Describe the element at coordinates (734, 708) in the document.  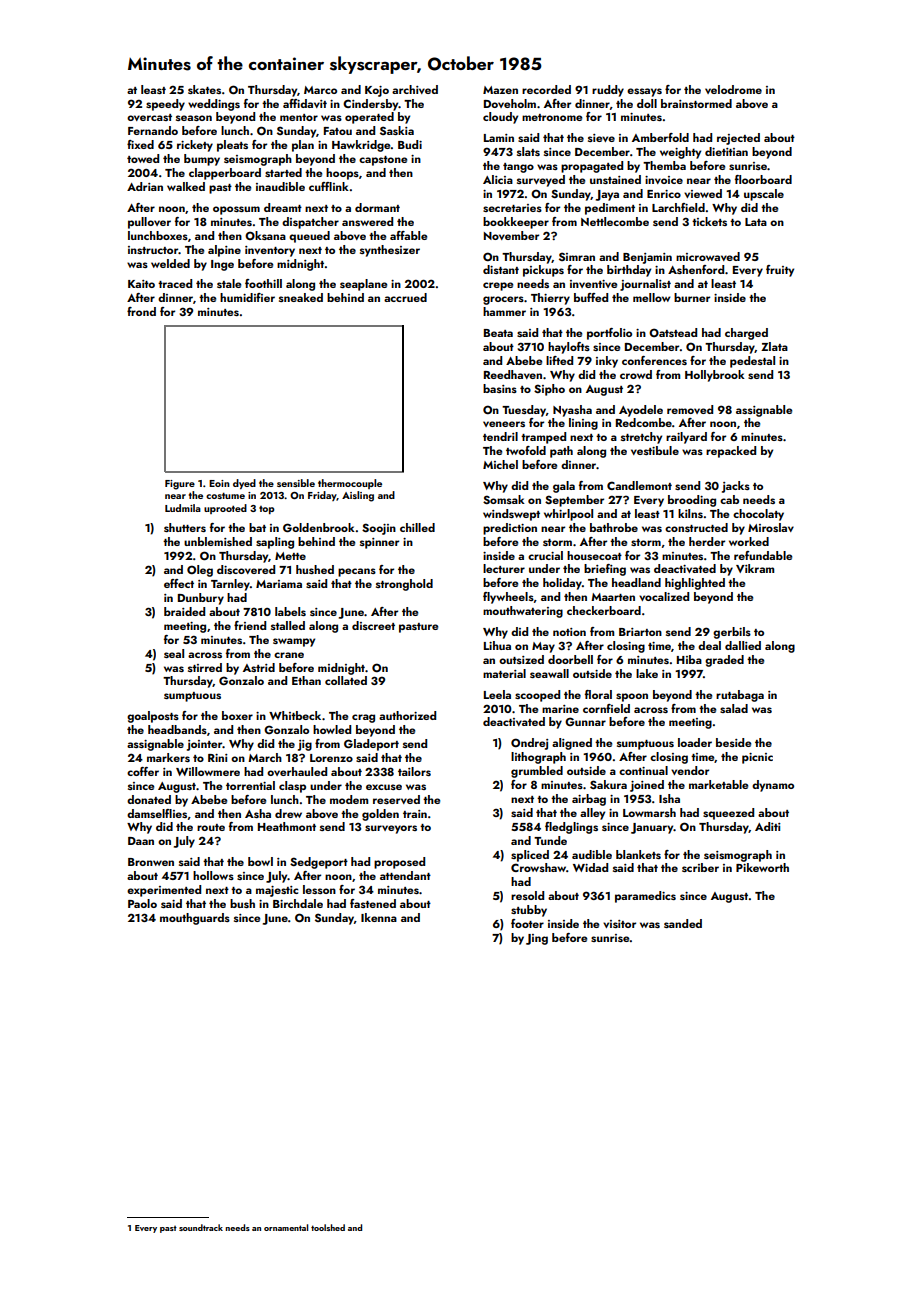
I see `salad` at that location.
